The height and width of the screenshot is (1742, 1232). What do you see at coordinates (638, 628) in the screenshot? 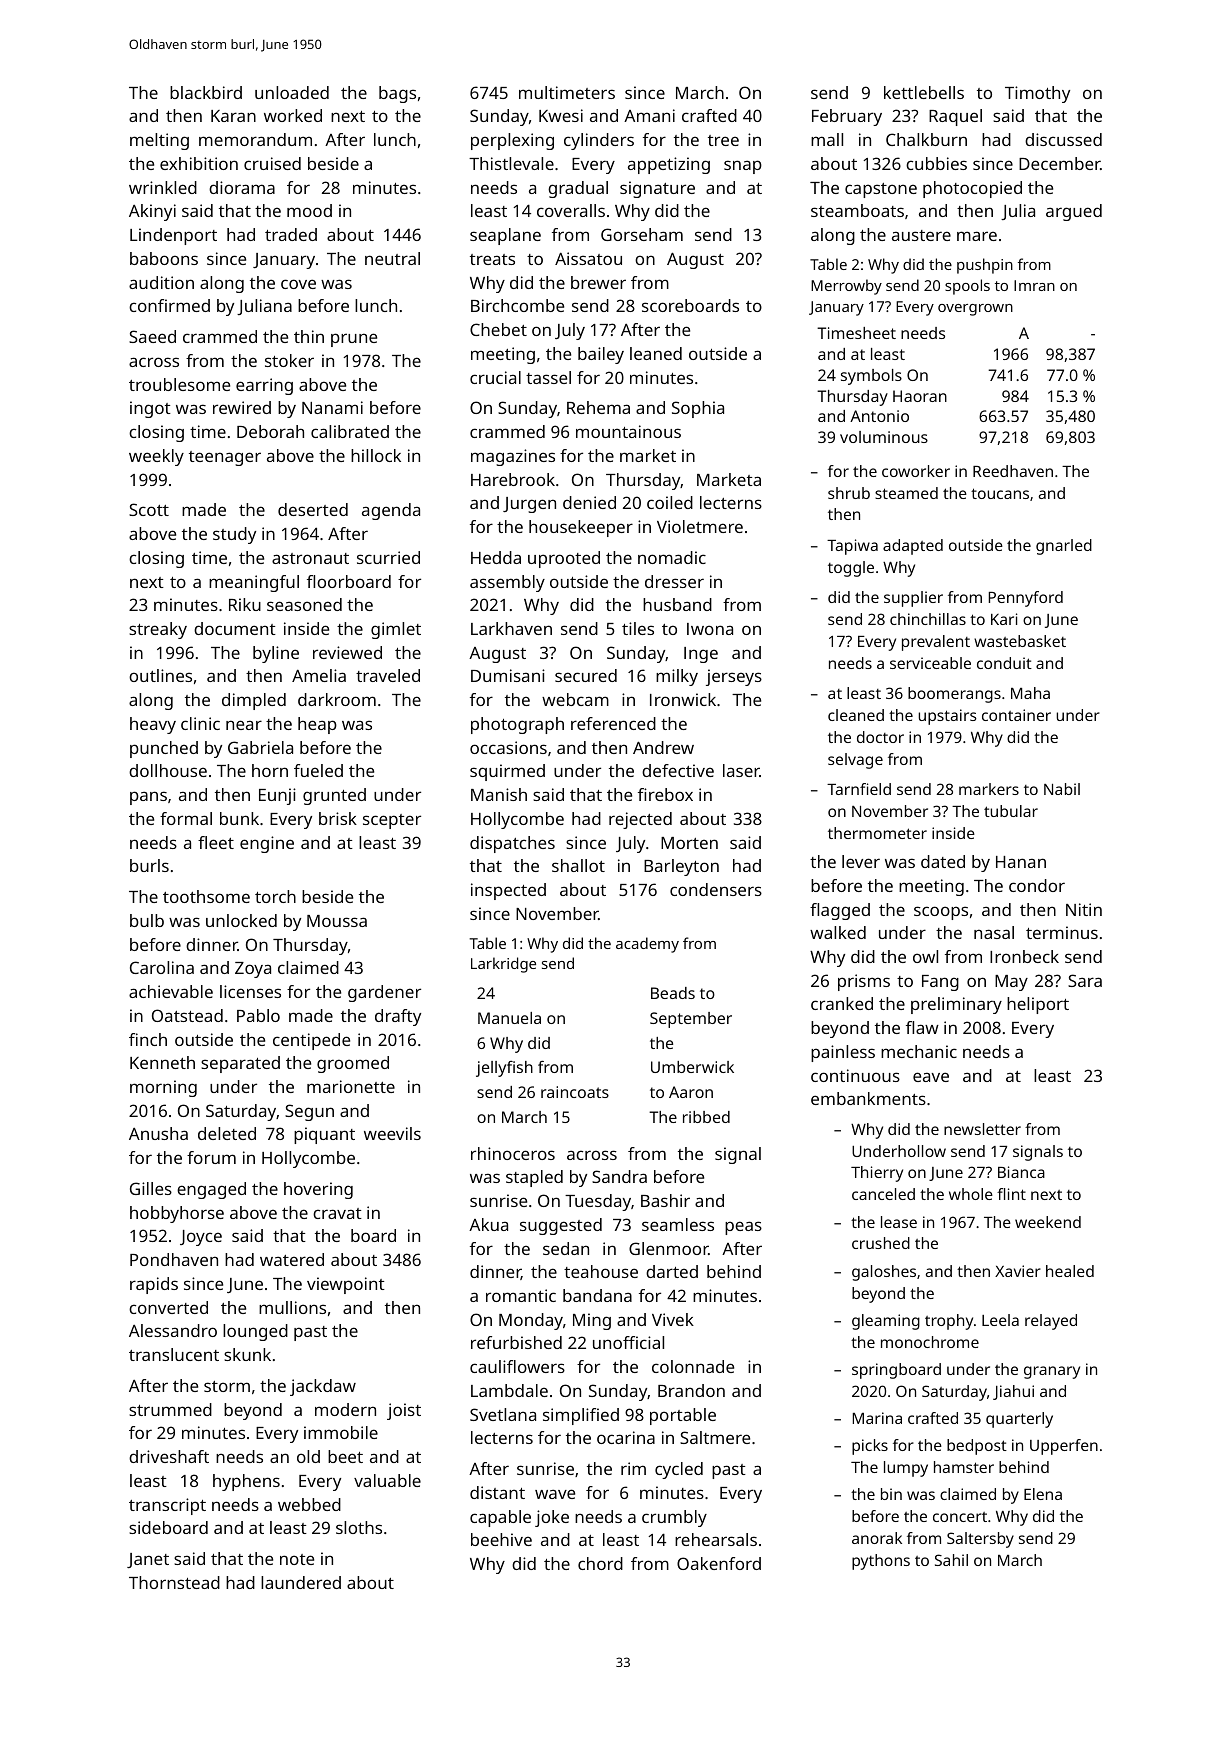
I see `tiles` at bounding box center [638, 628].
